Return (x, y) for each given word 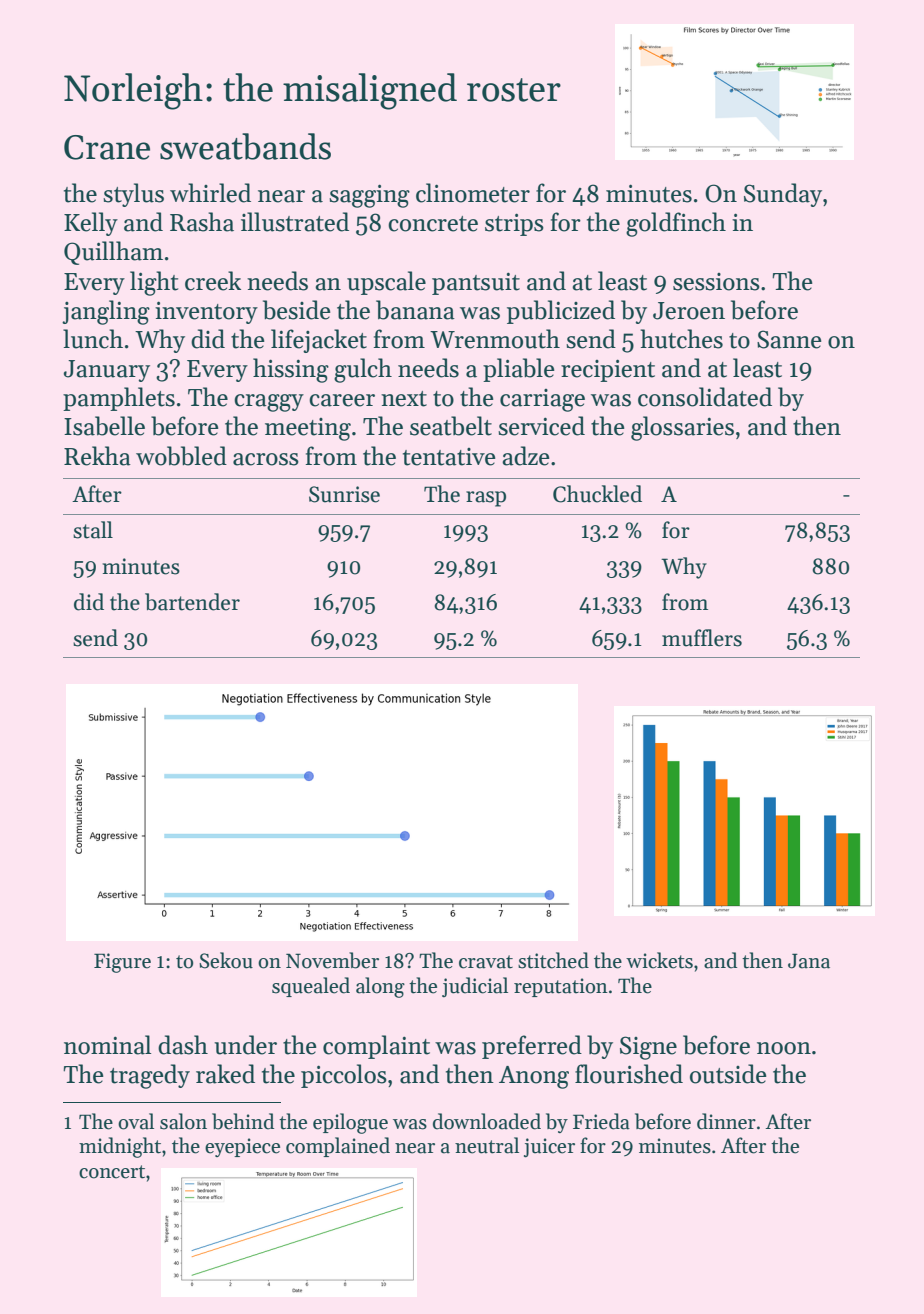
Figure (122, 963)
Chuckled (597, 494)
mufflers (702, 638)
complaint (376, 1047)
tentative (449, 457)
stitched (553, 960)
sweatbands (245, 146)
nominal (107, 1045)
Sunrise (344, 494)
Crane (107, 147)
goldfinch (676, 224)
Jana (809, 961)
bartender (192, 602)
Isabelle (104, 426)
